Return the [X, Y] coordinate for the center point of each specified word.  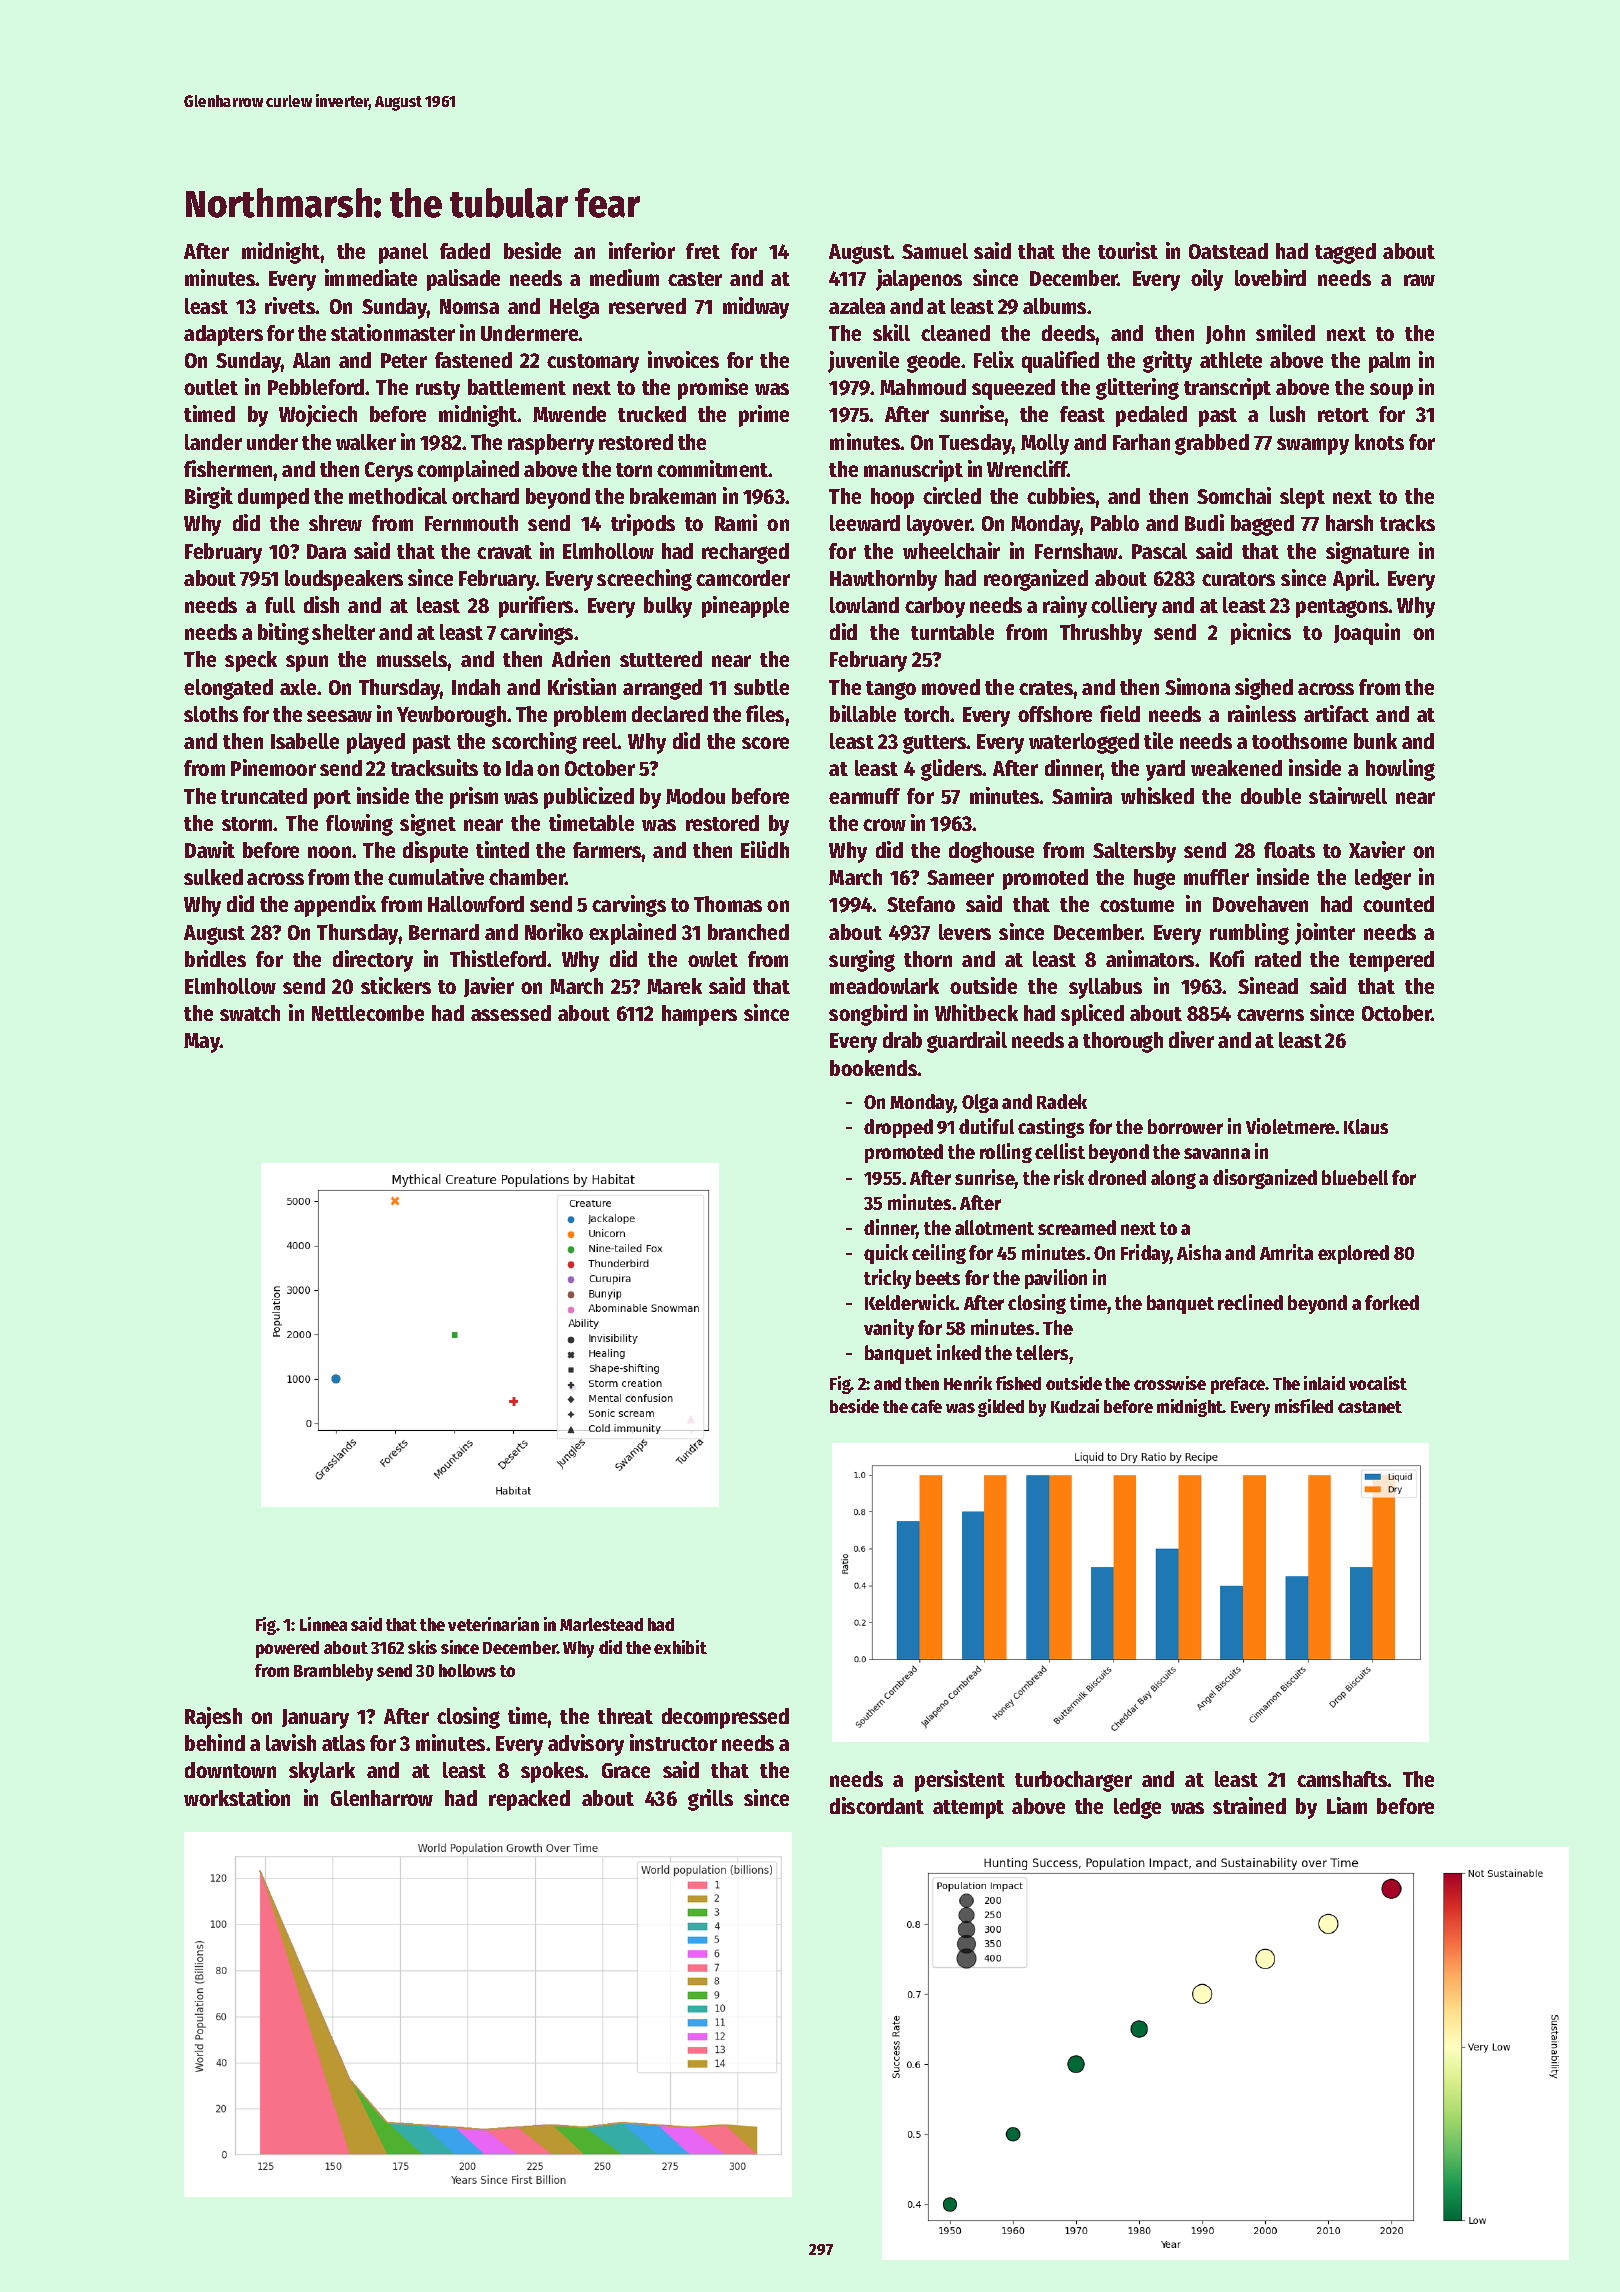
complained [468, 471]
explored [1353, 1254]
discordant [877, 1805]
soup [1391, 391]
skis [422, 1647]
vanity [889, 1329]
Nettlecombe [368, 1013]
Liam [1347, 1805]
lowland [864, 605]
